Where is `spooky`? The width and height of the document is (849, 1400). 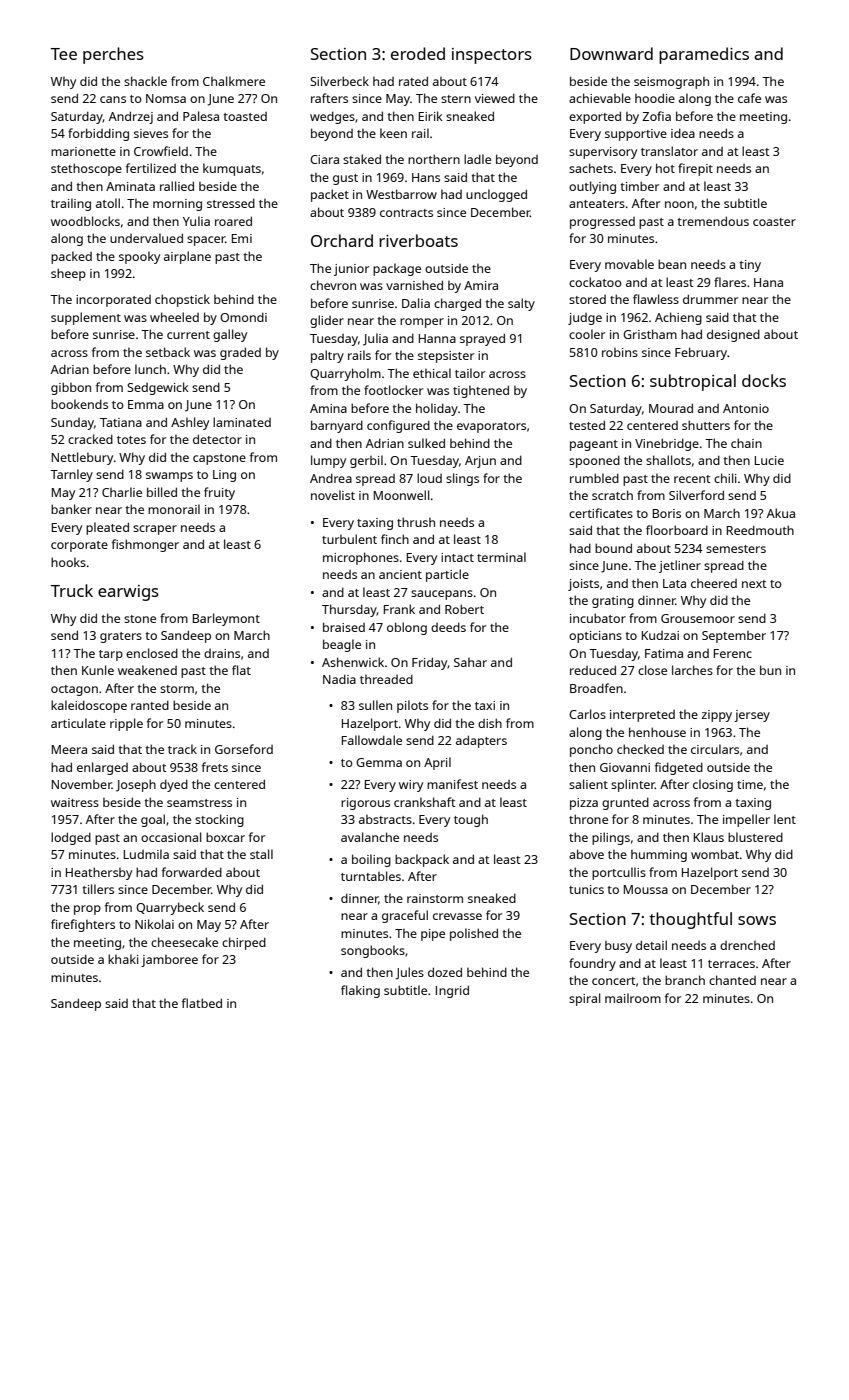
spooky is located at coordinates (139, 257).
